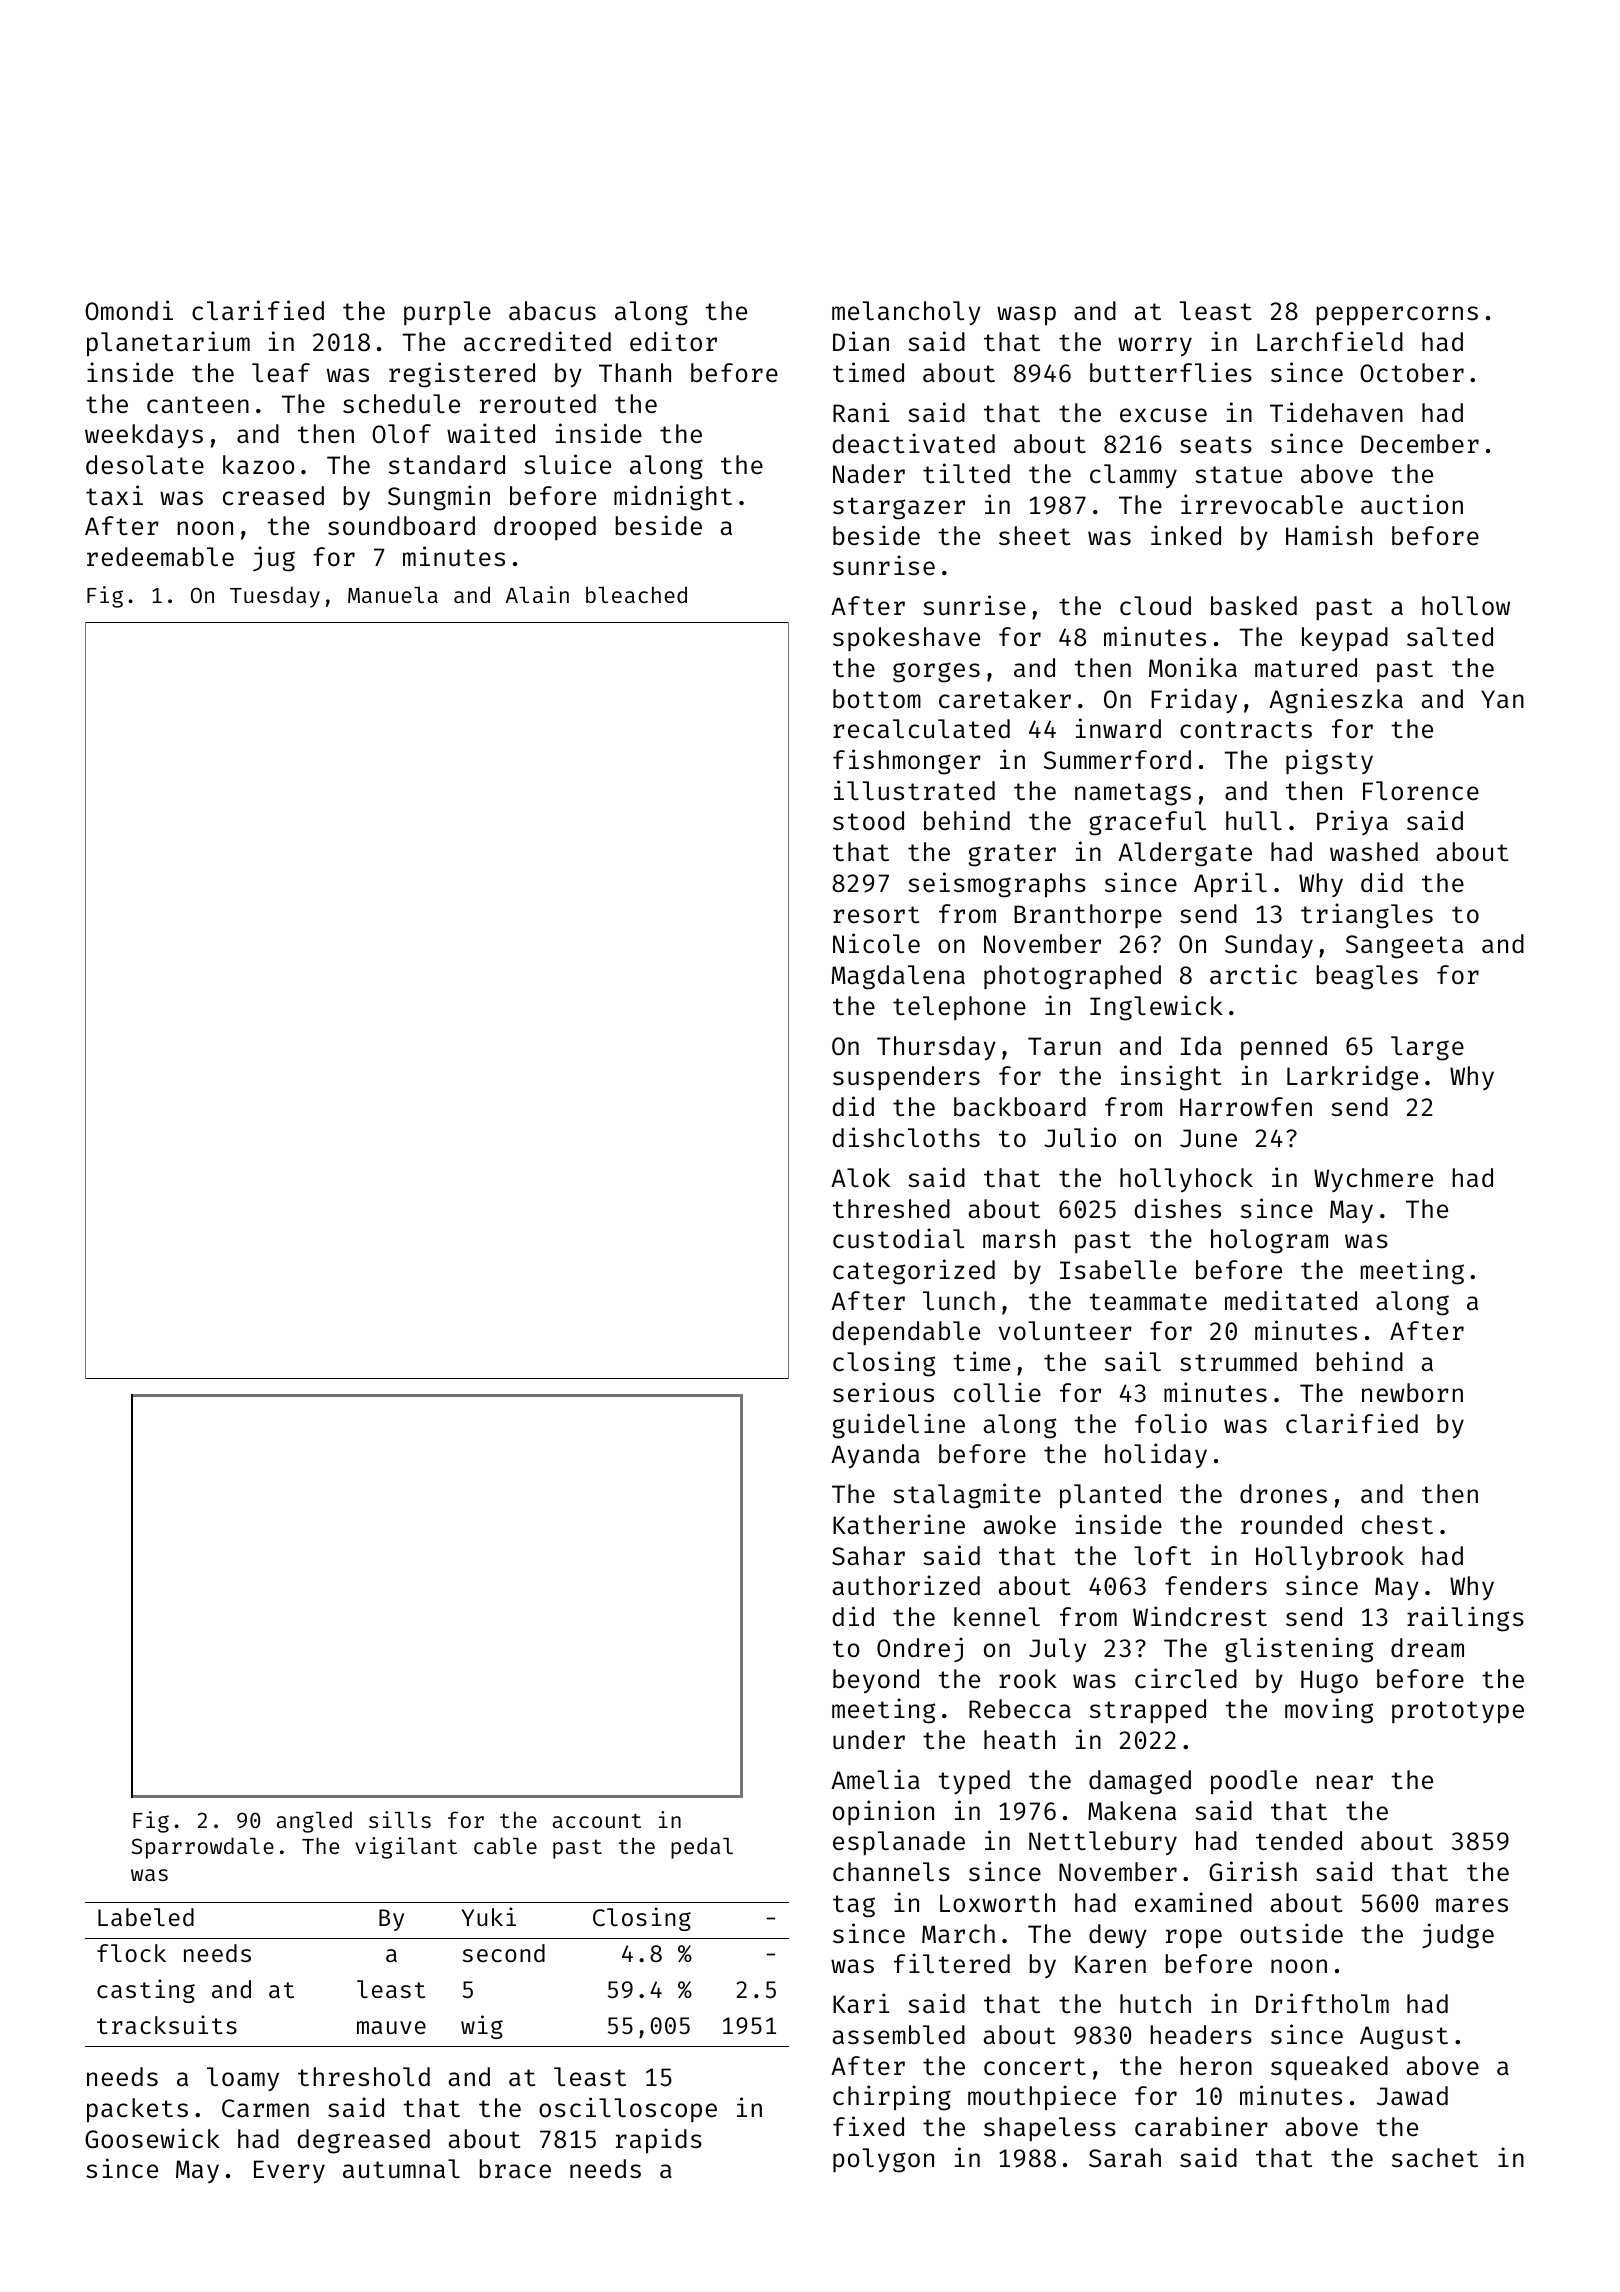 The image size is (1620, 2292). Describe the element at coordinates (168, 344) in the page. I see `planetarium` at that location.
